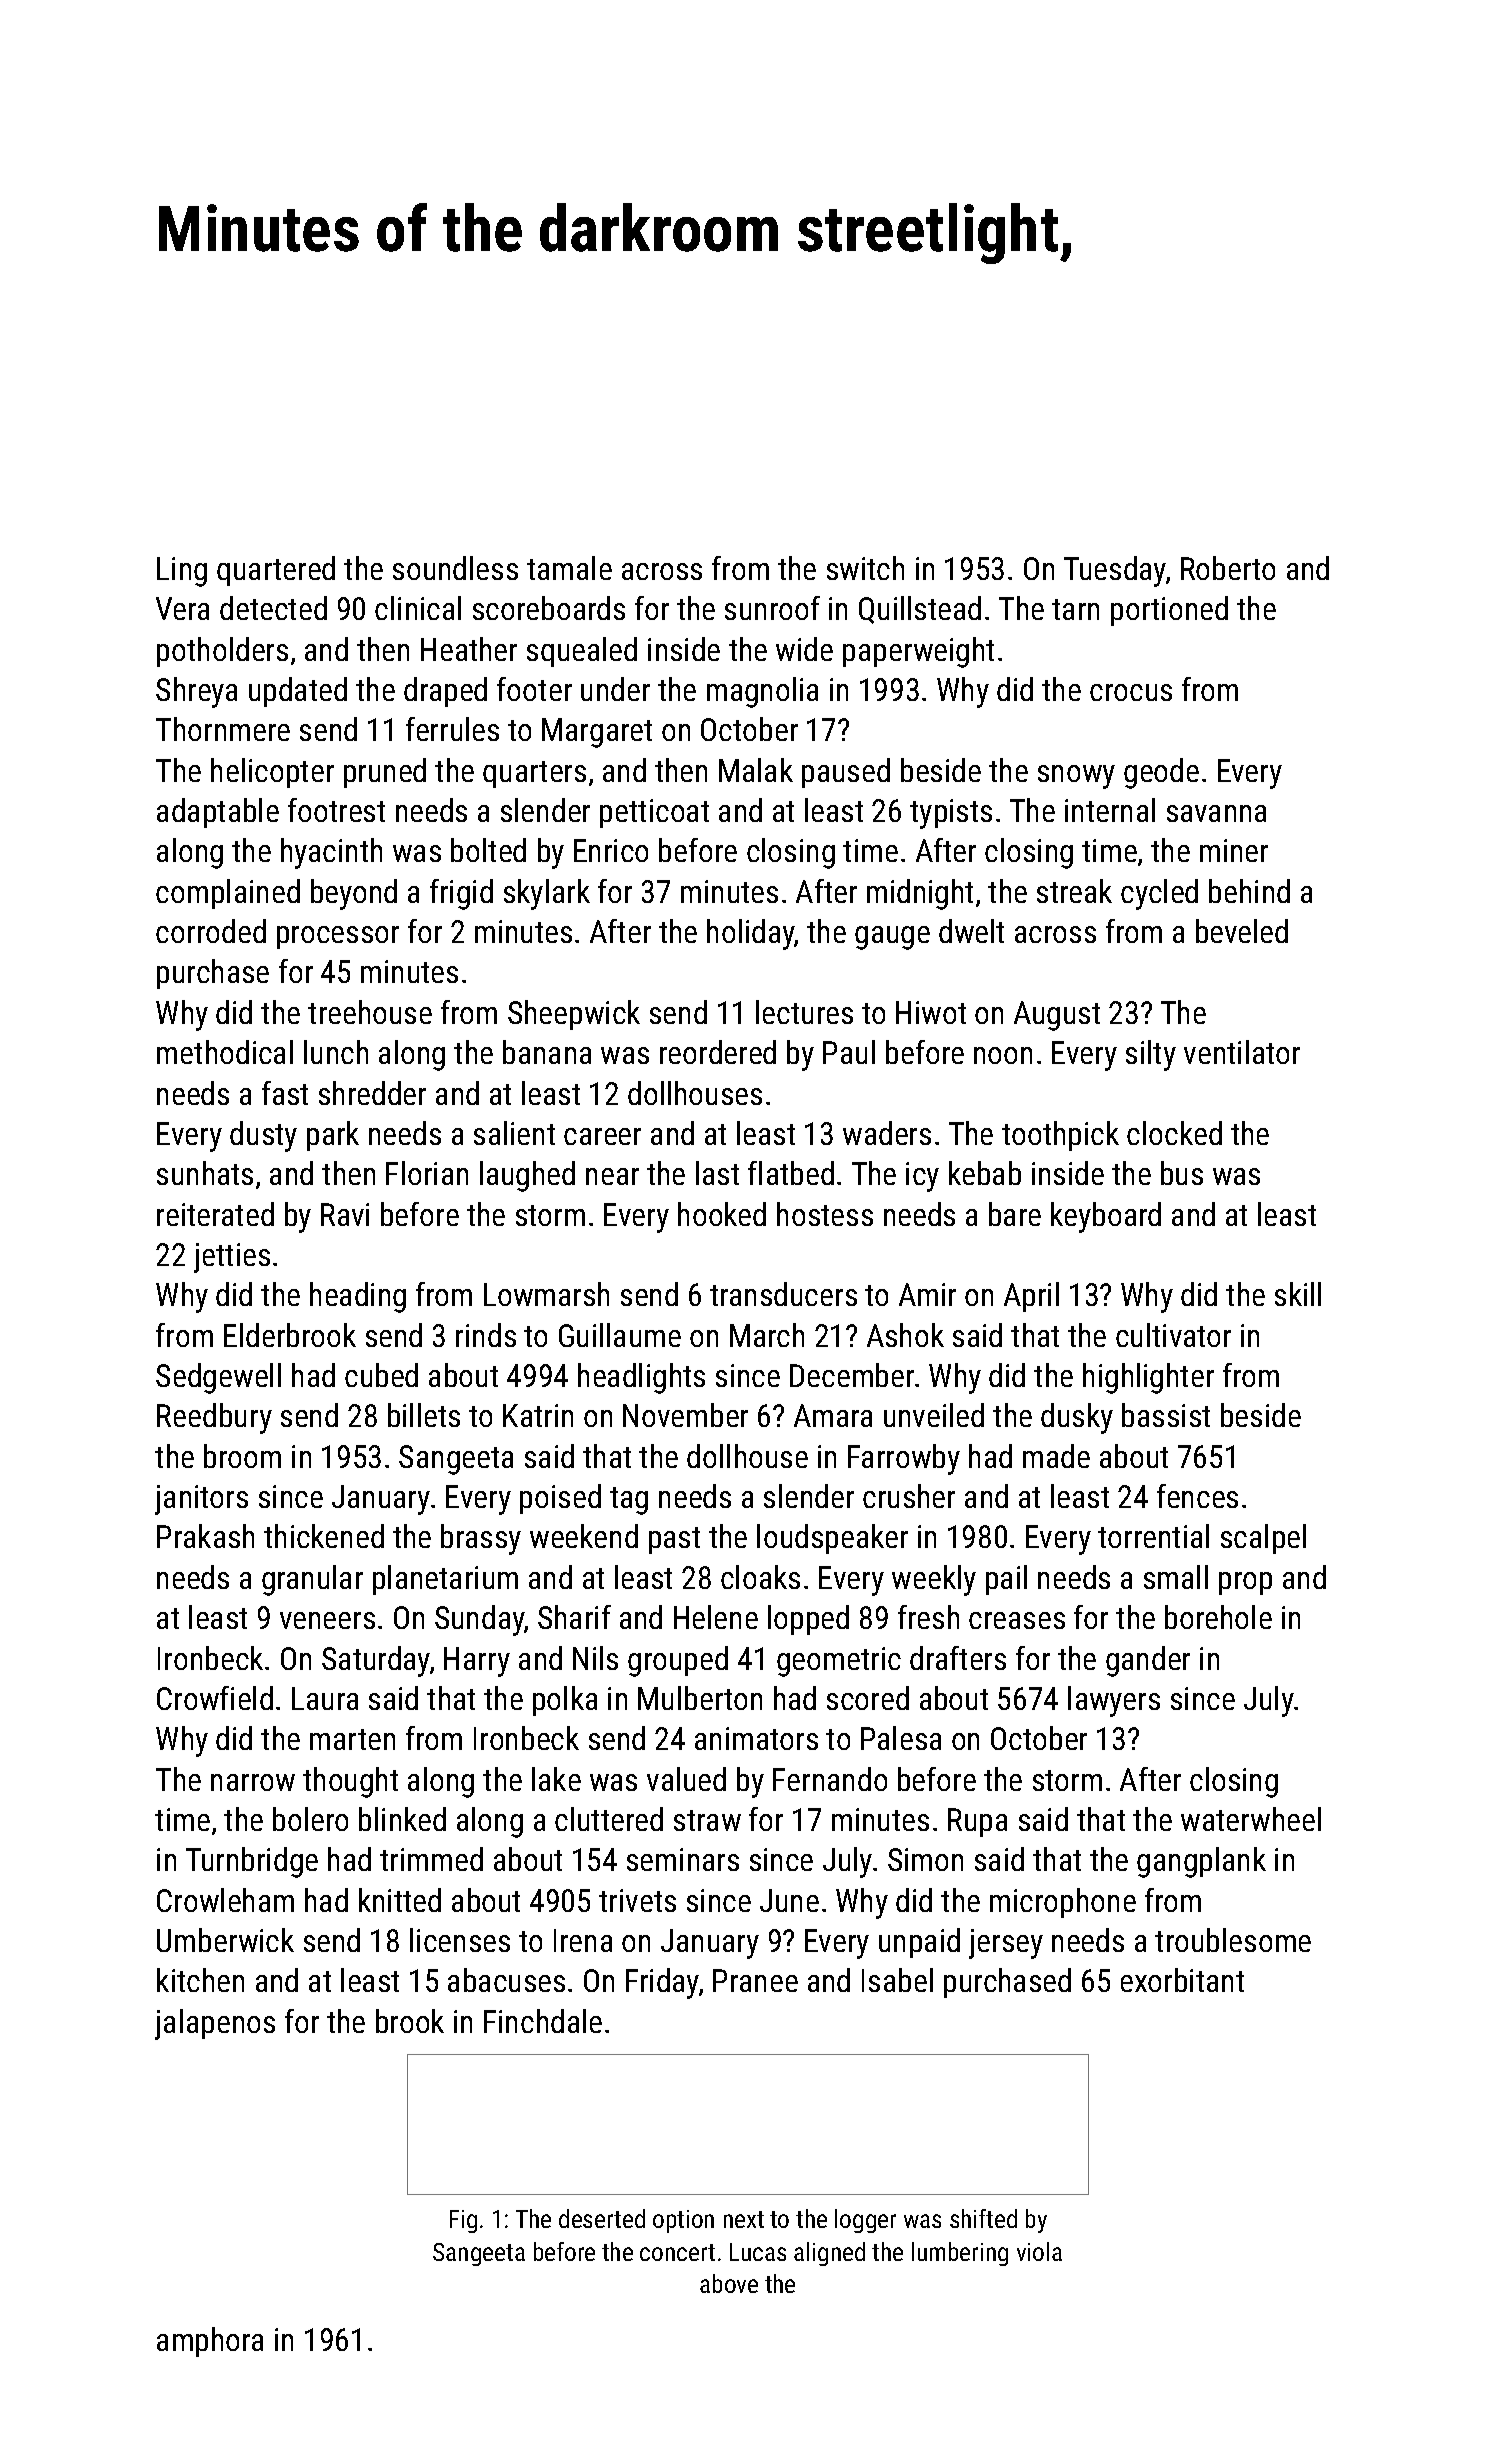 The height and width of the screenshot is (2464, 1496). Describe the element at coordinates (1131, 692) in the screenshot. I see `crocus` at that location.
